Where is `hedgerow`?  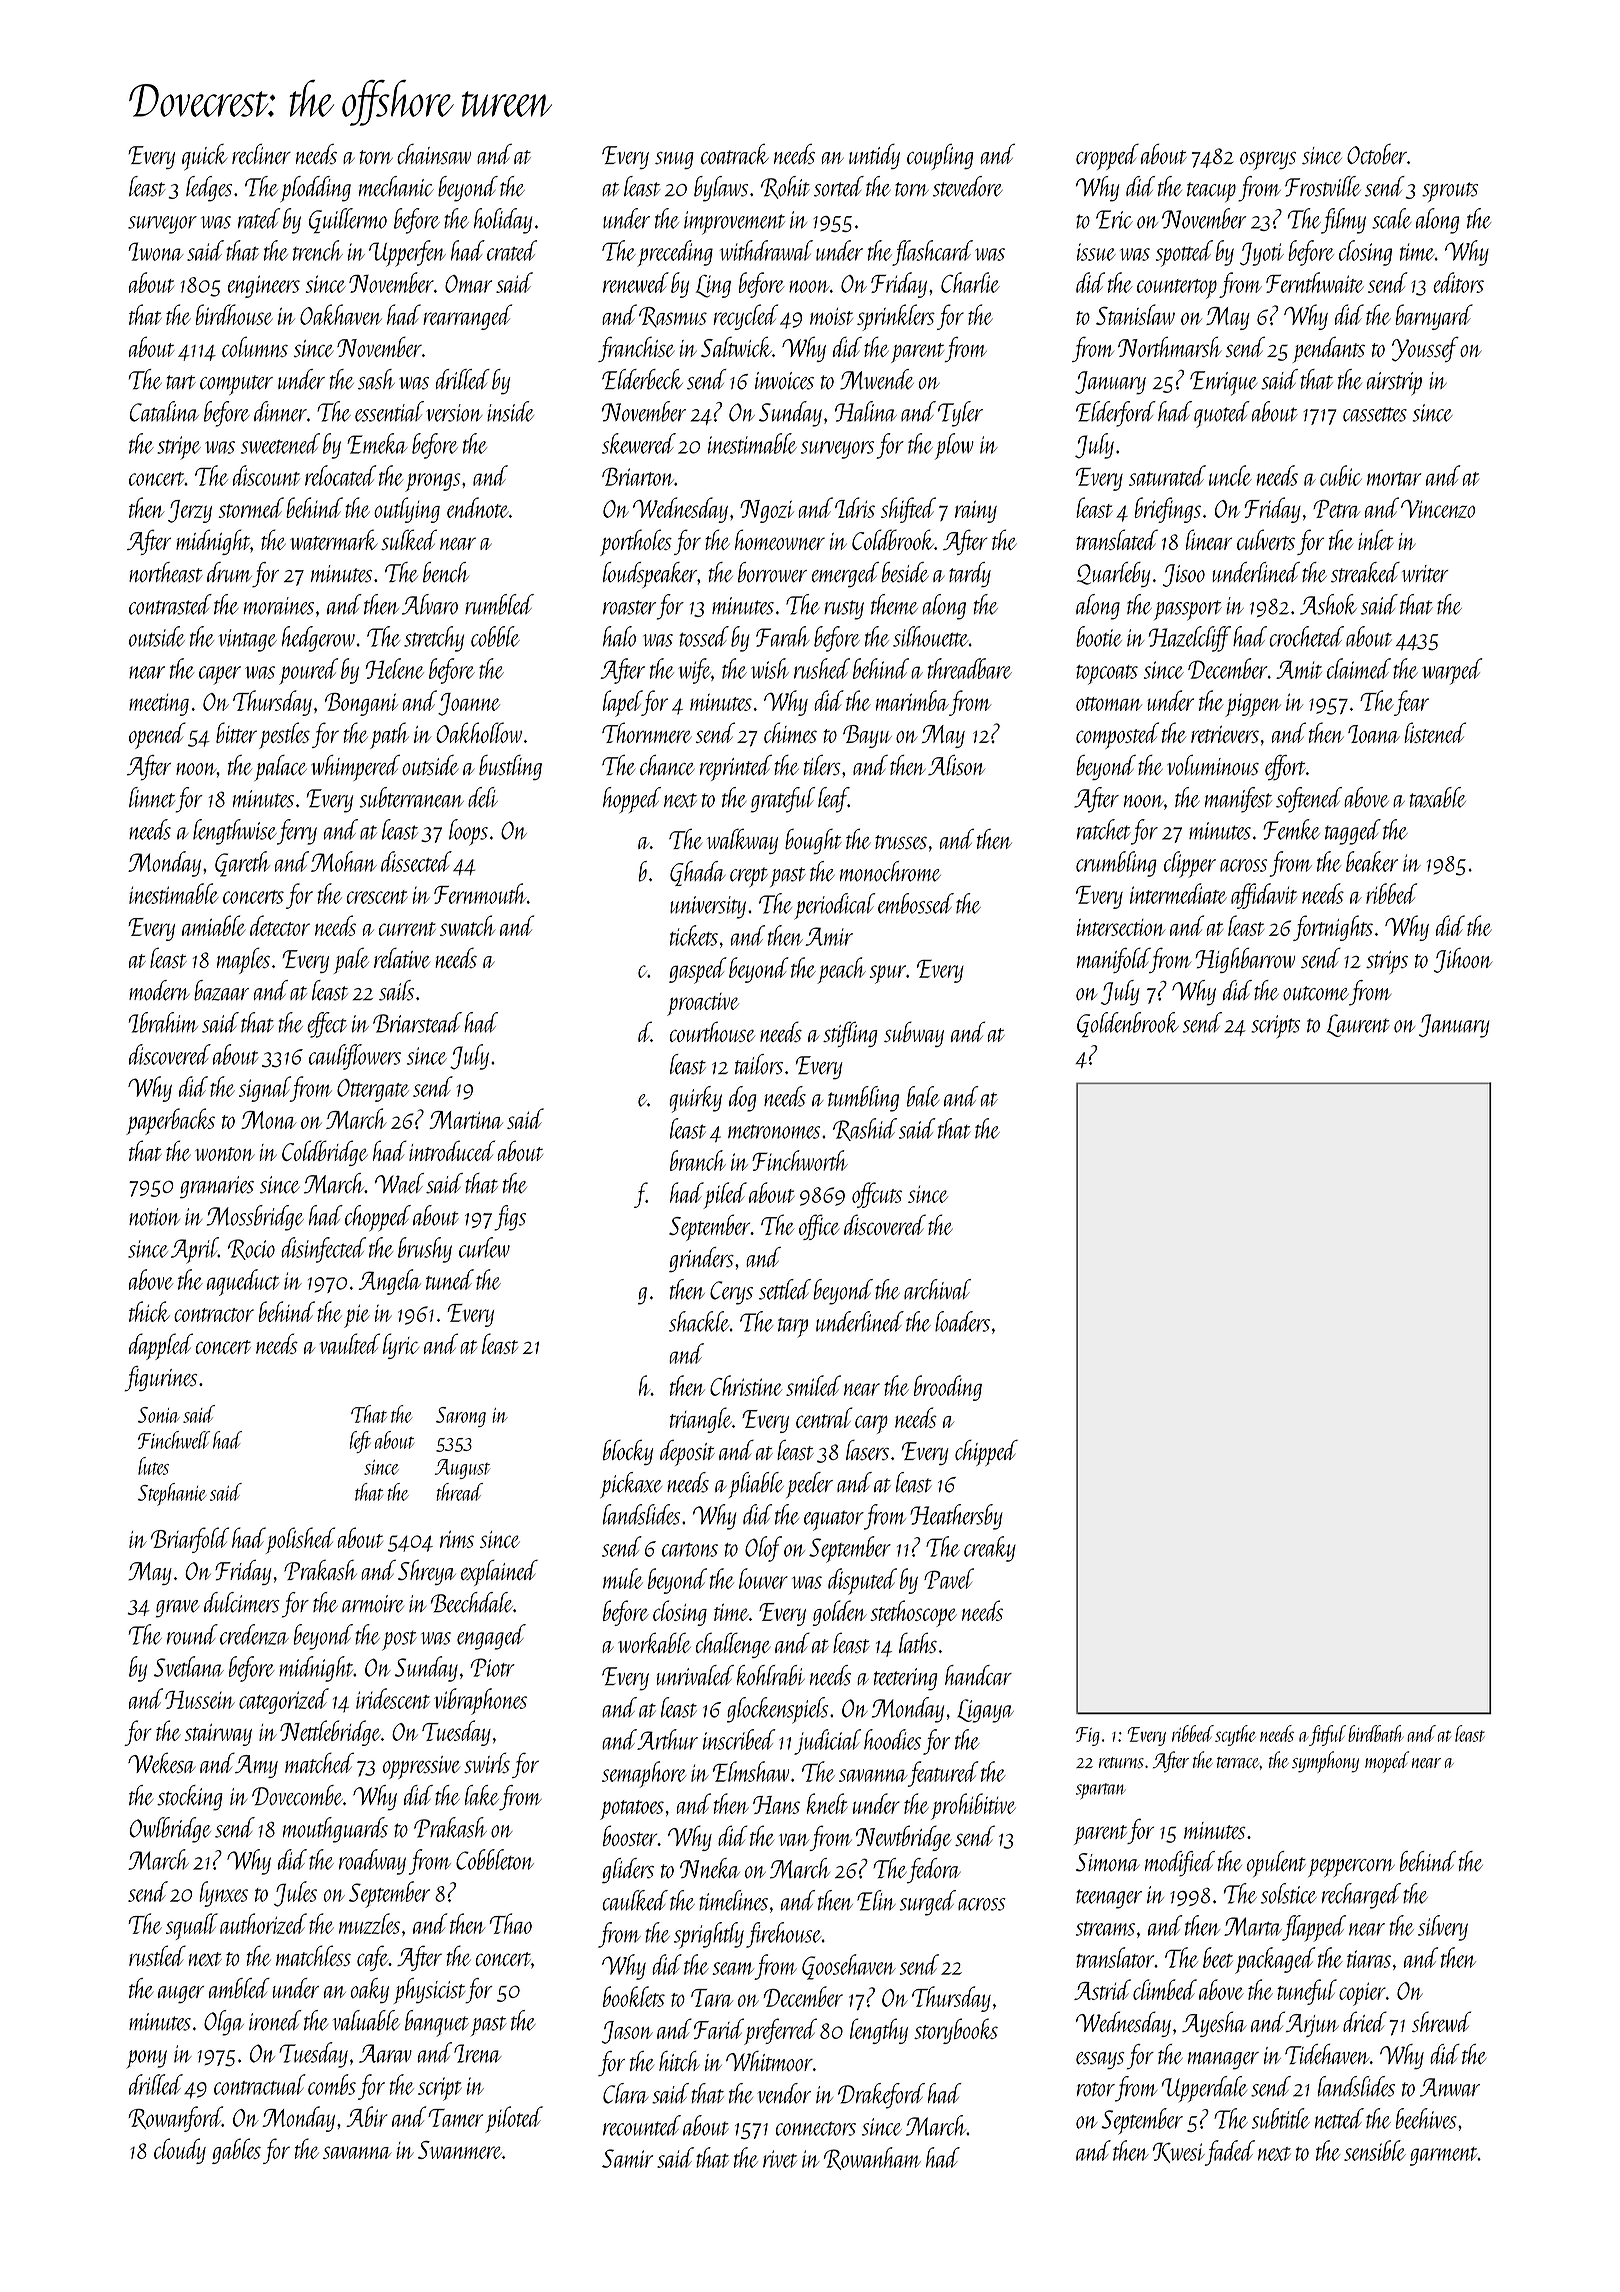
hedgerow is located at coordinates (318, 639).
